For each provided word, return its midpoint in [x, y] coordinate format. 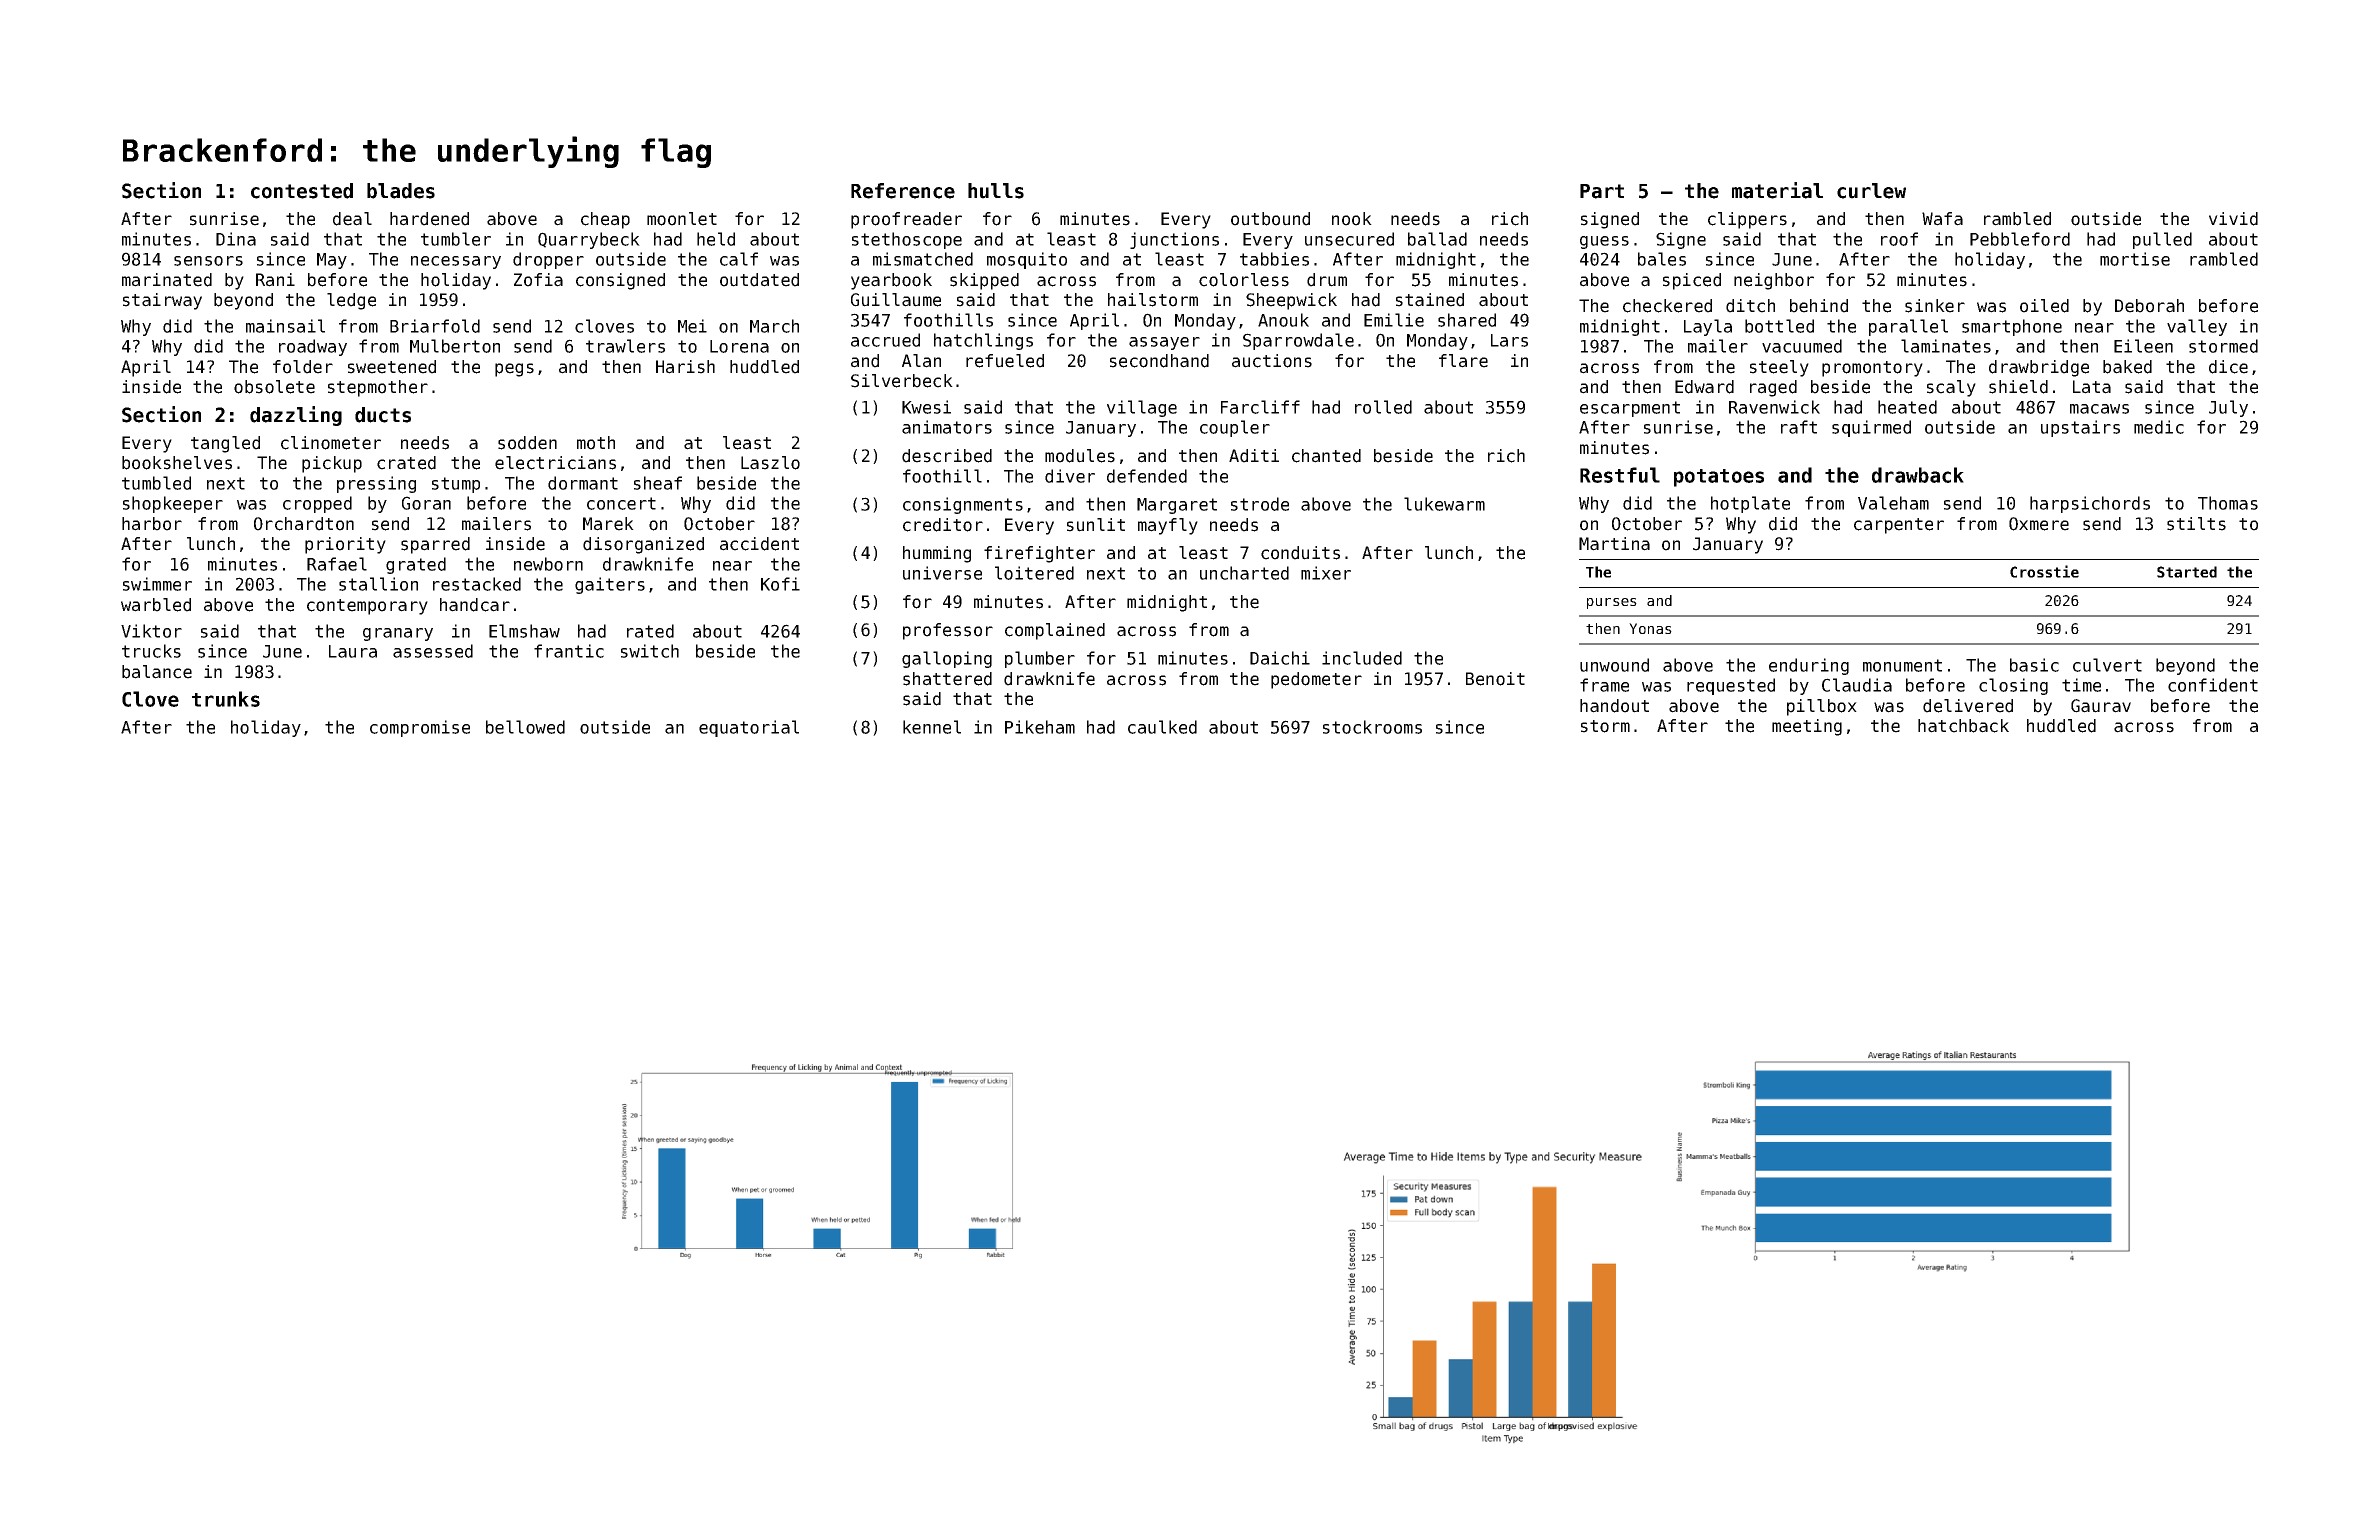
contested [302, 191]
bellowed [525, 727]
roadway [313, 347]
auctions [1272, 361]
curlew [1871, 191]
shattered [947, 679]
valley [2197, 327]
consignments [963, 505]
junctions [1174, 240]
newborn [548, 564]
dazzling [296, 416]
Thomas [2228, 503]
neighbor [1774, 281]
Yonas [1650, 628]
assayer [1164, 343]
